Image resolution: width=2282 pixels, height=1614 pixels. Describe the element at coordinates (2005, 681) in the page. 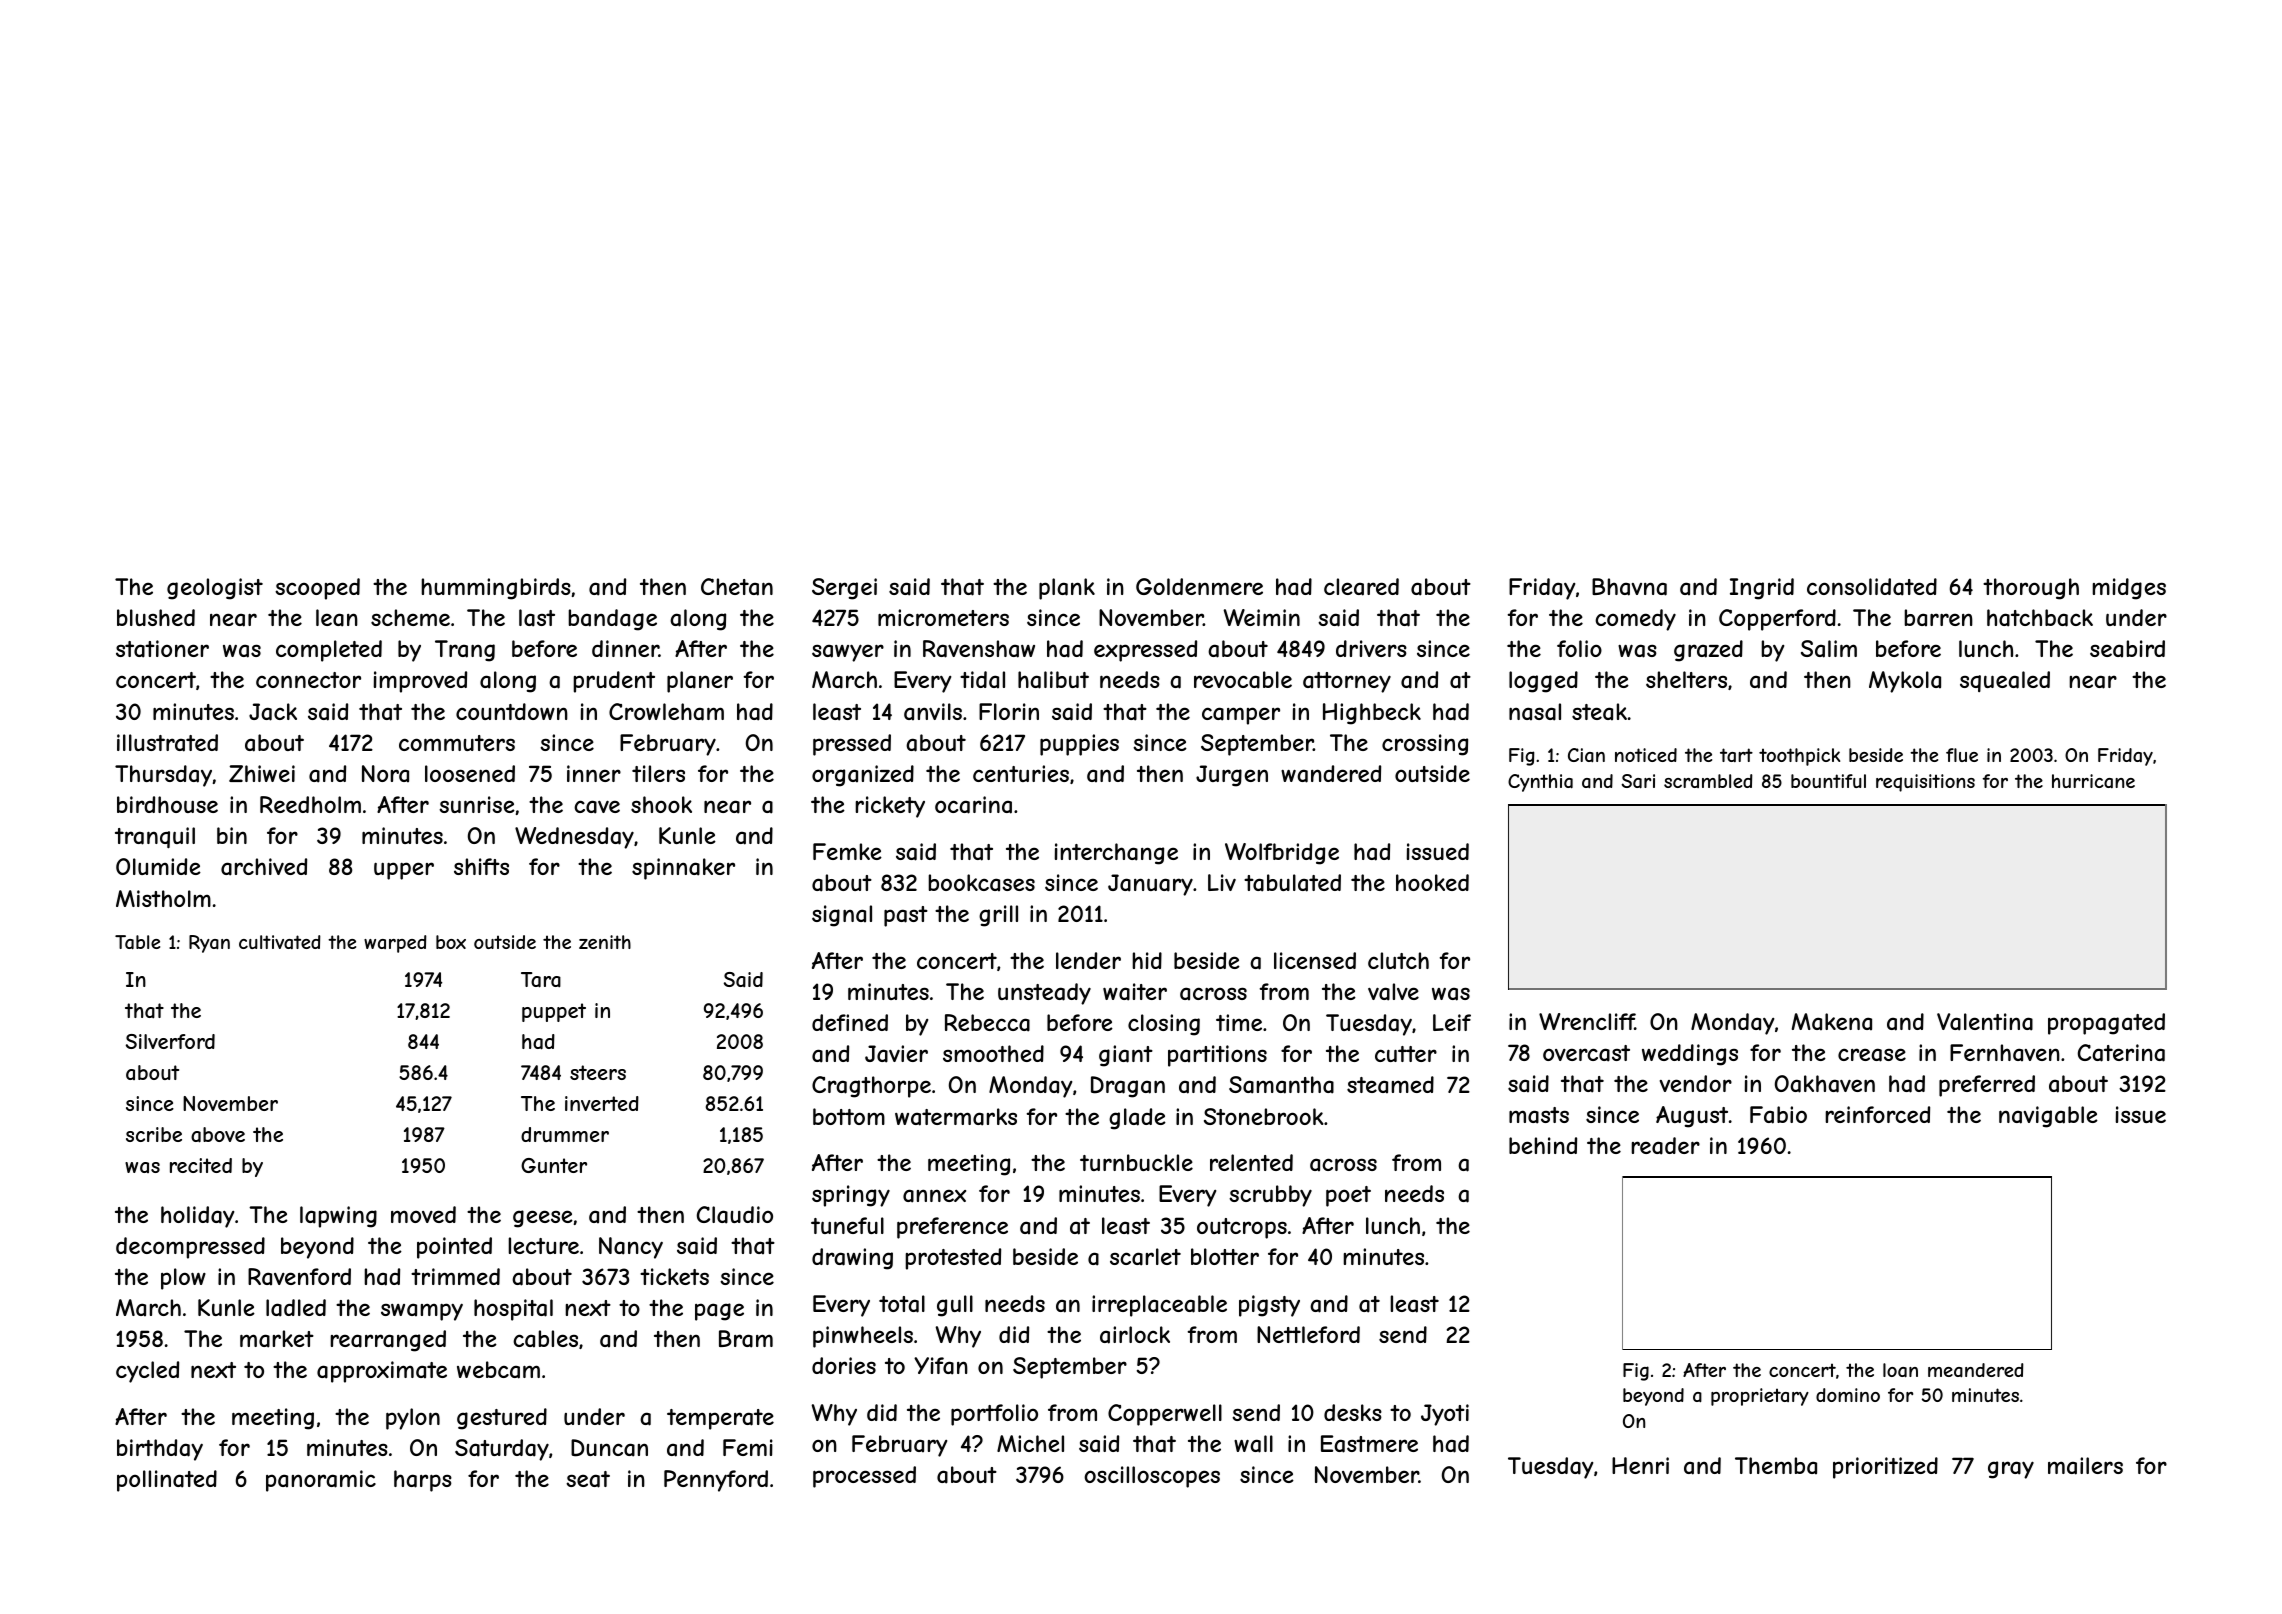

I see `squealed` at that location.
